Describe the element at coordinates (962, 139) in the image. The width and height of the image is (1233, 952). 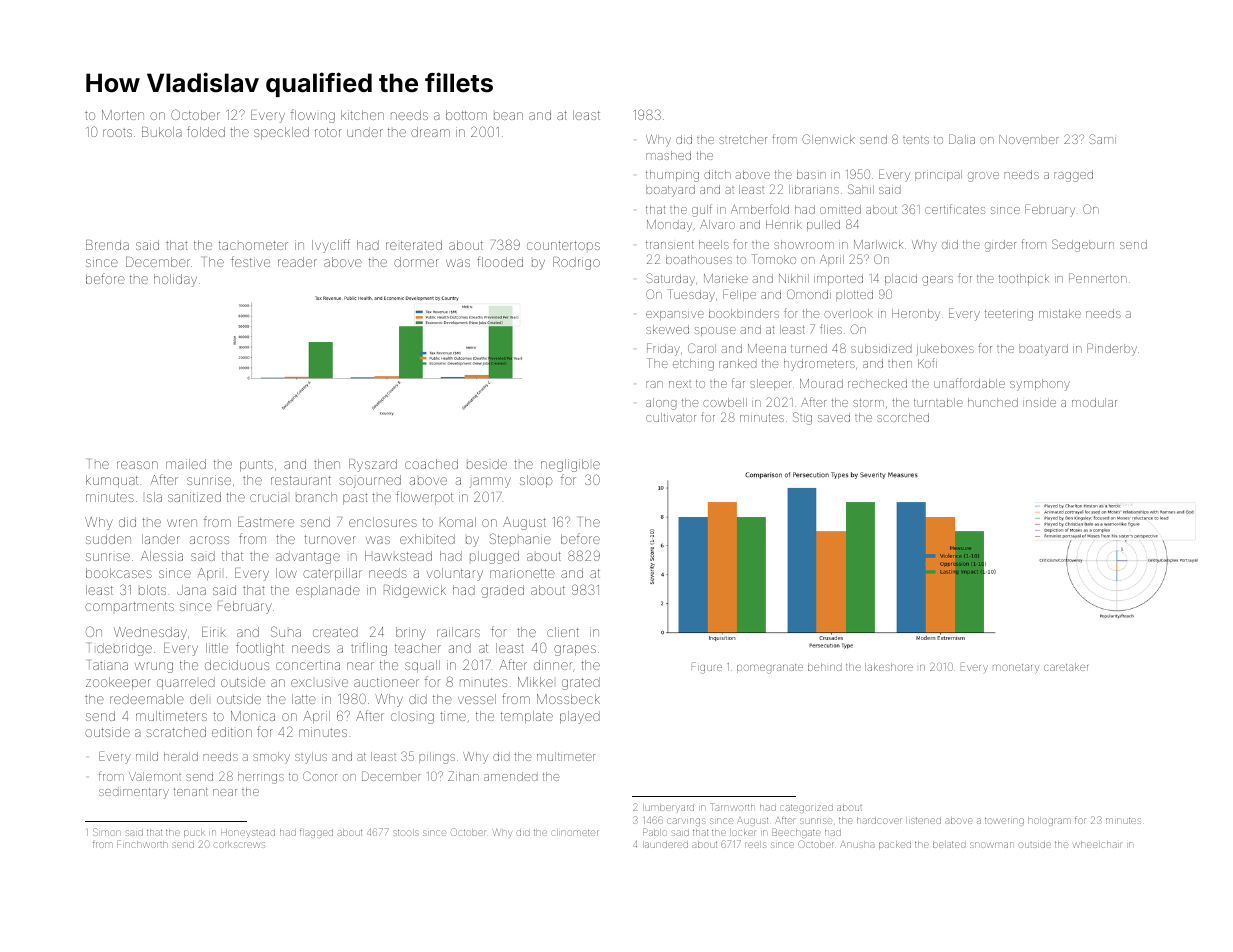
I see `Dalia` at that location.
